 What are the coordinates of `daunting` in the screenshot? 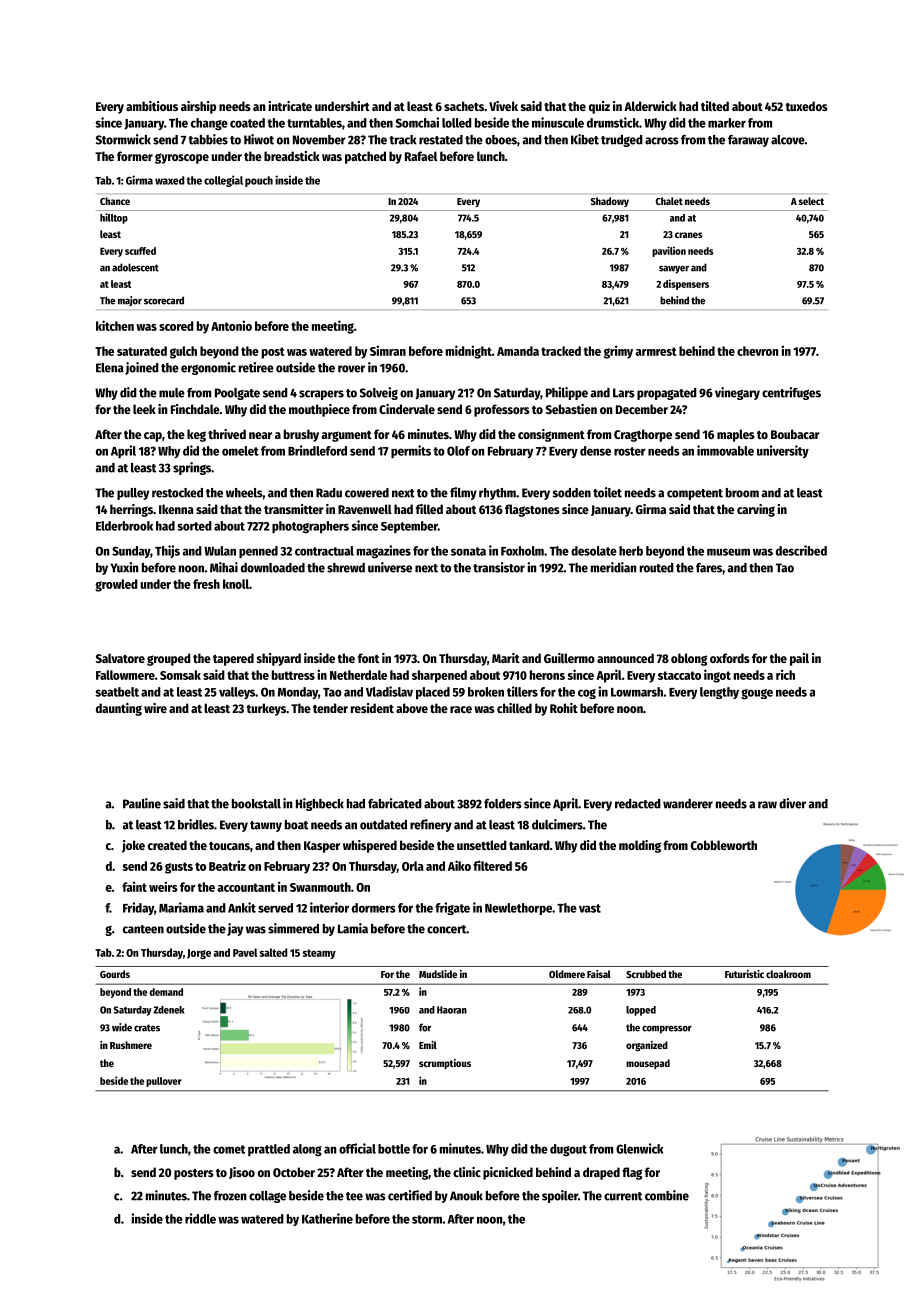 It's located at (119, 709).
